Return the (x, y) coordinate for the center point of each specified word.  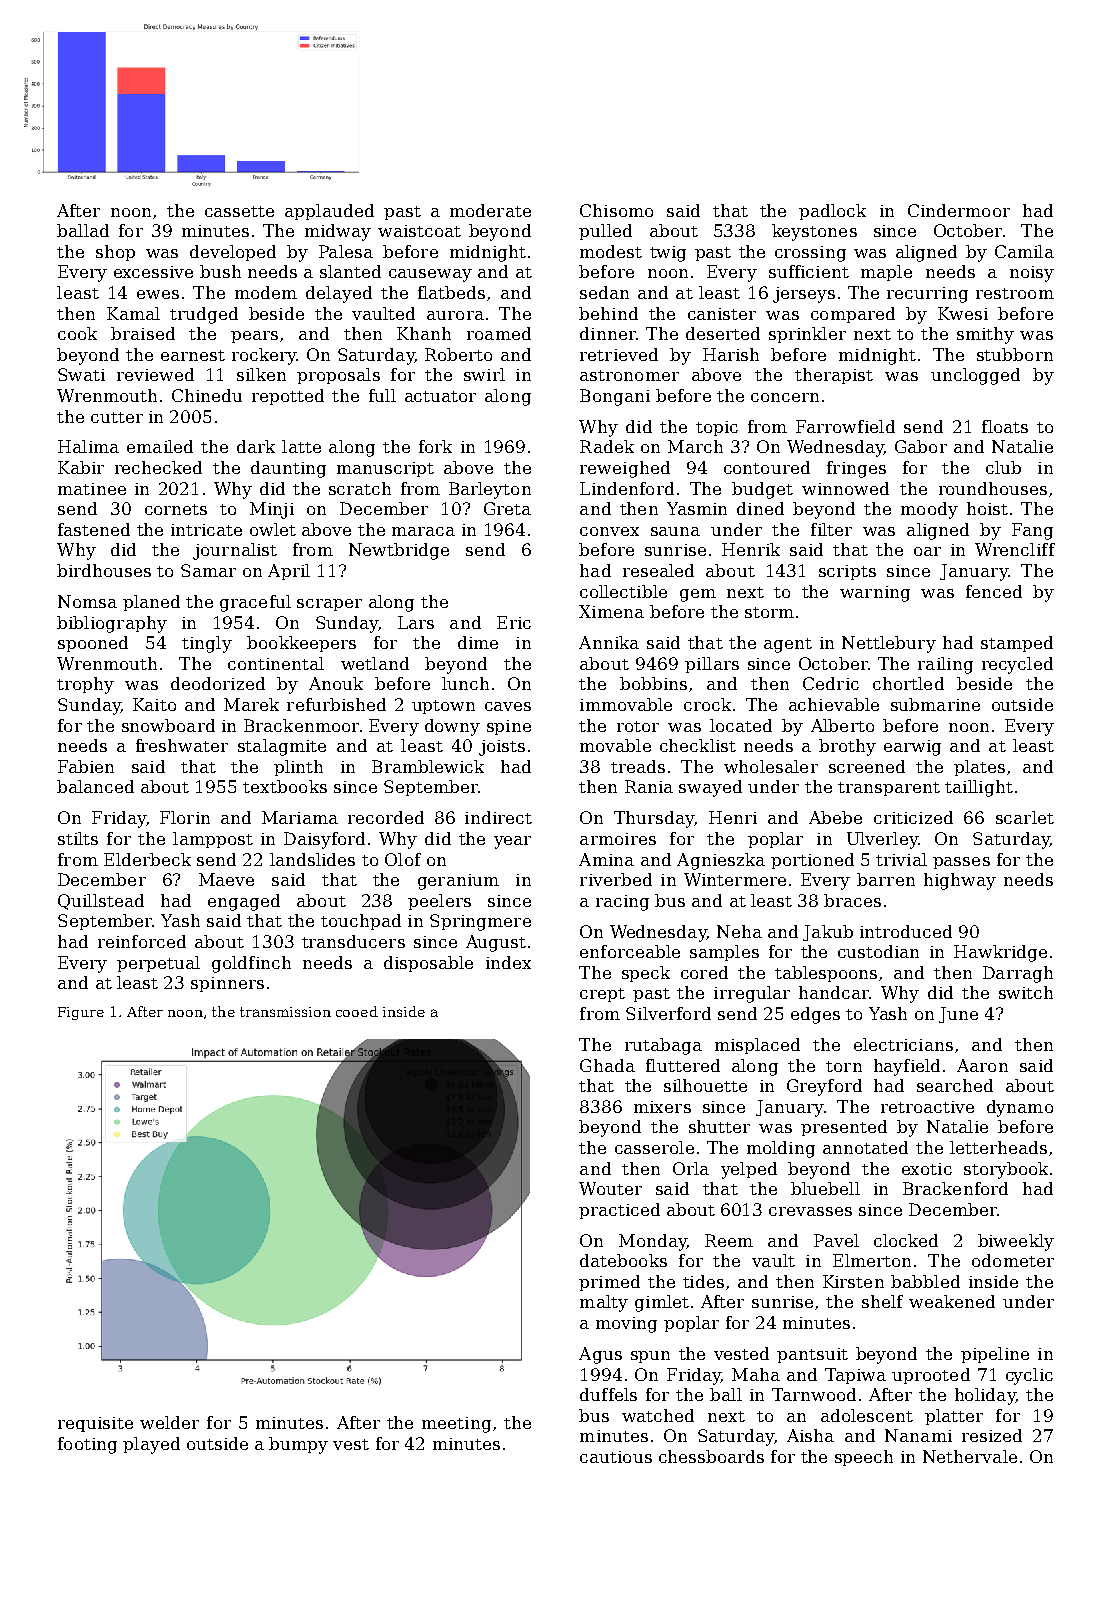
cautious (616, 1457)
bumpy (298, 1445)
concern (785, 397)
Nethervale (970, 1456)
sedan (604, 292)
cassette (239, 211)
